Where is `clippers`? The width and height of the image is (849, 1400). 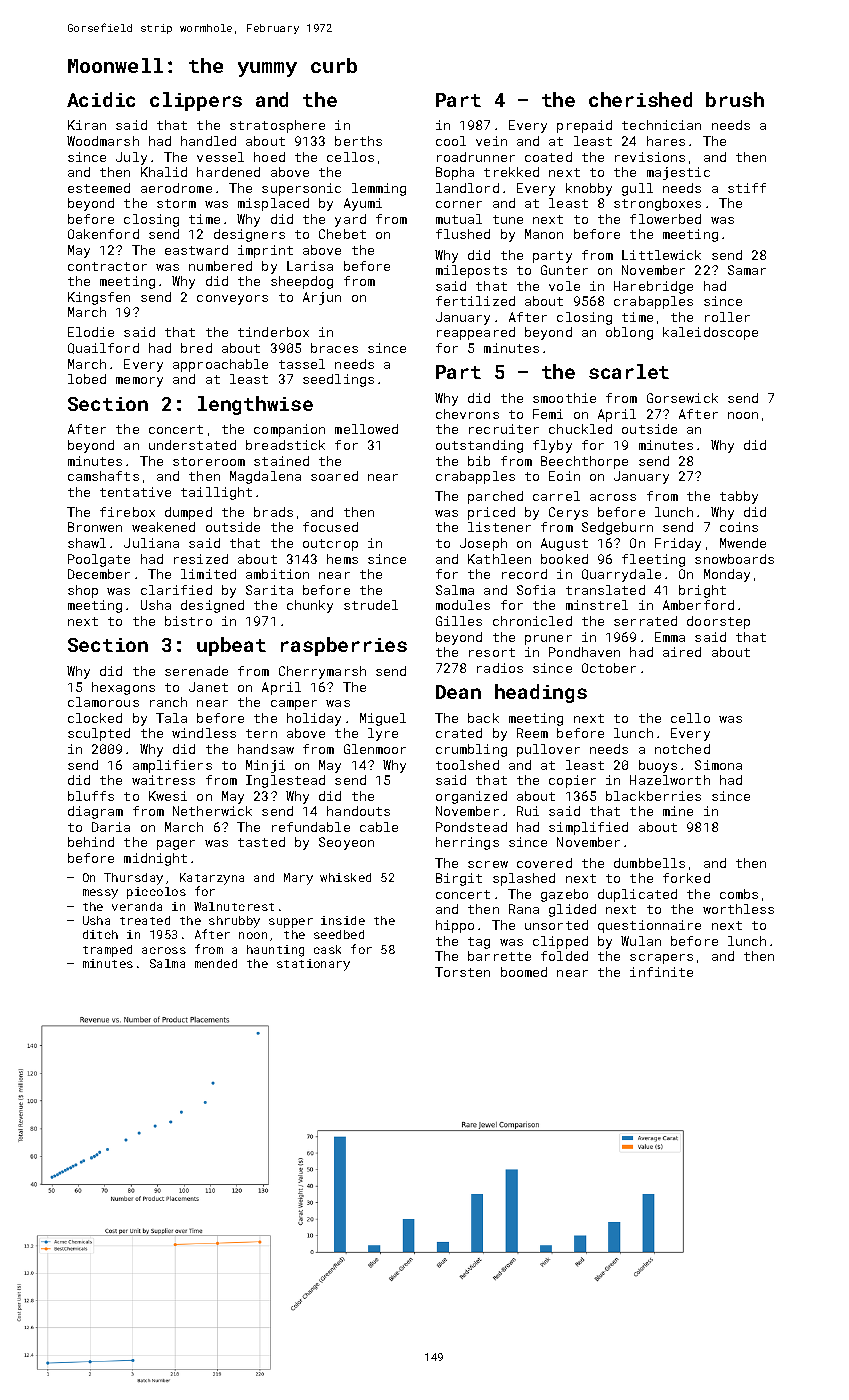 clippers is located at coordinates (196, 101).
